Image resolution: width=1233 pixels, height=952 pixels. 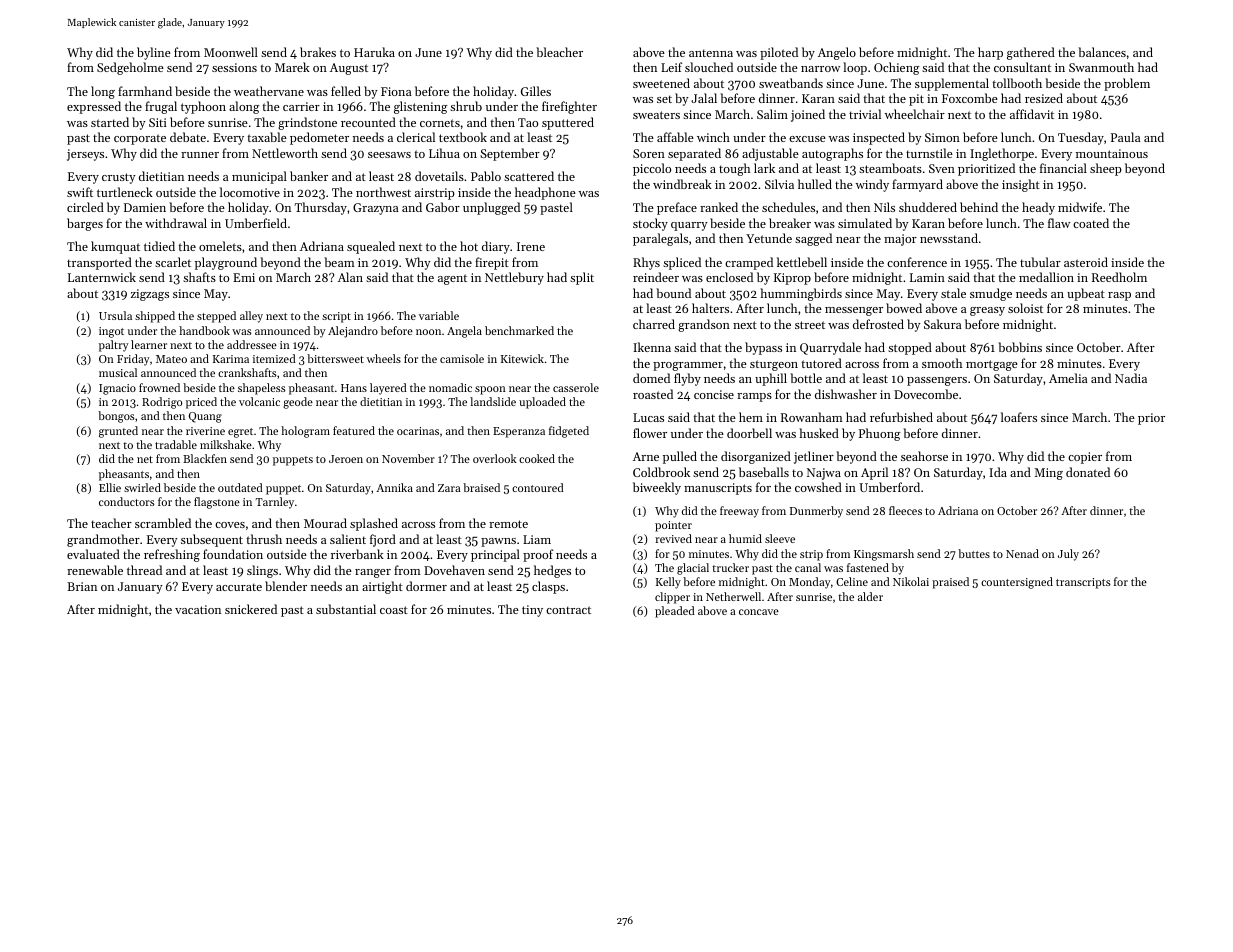 I want to click on Umberfield, so click(x=256, y=223).
